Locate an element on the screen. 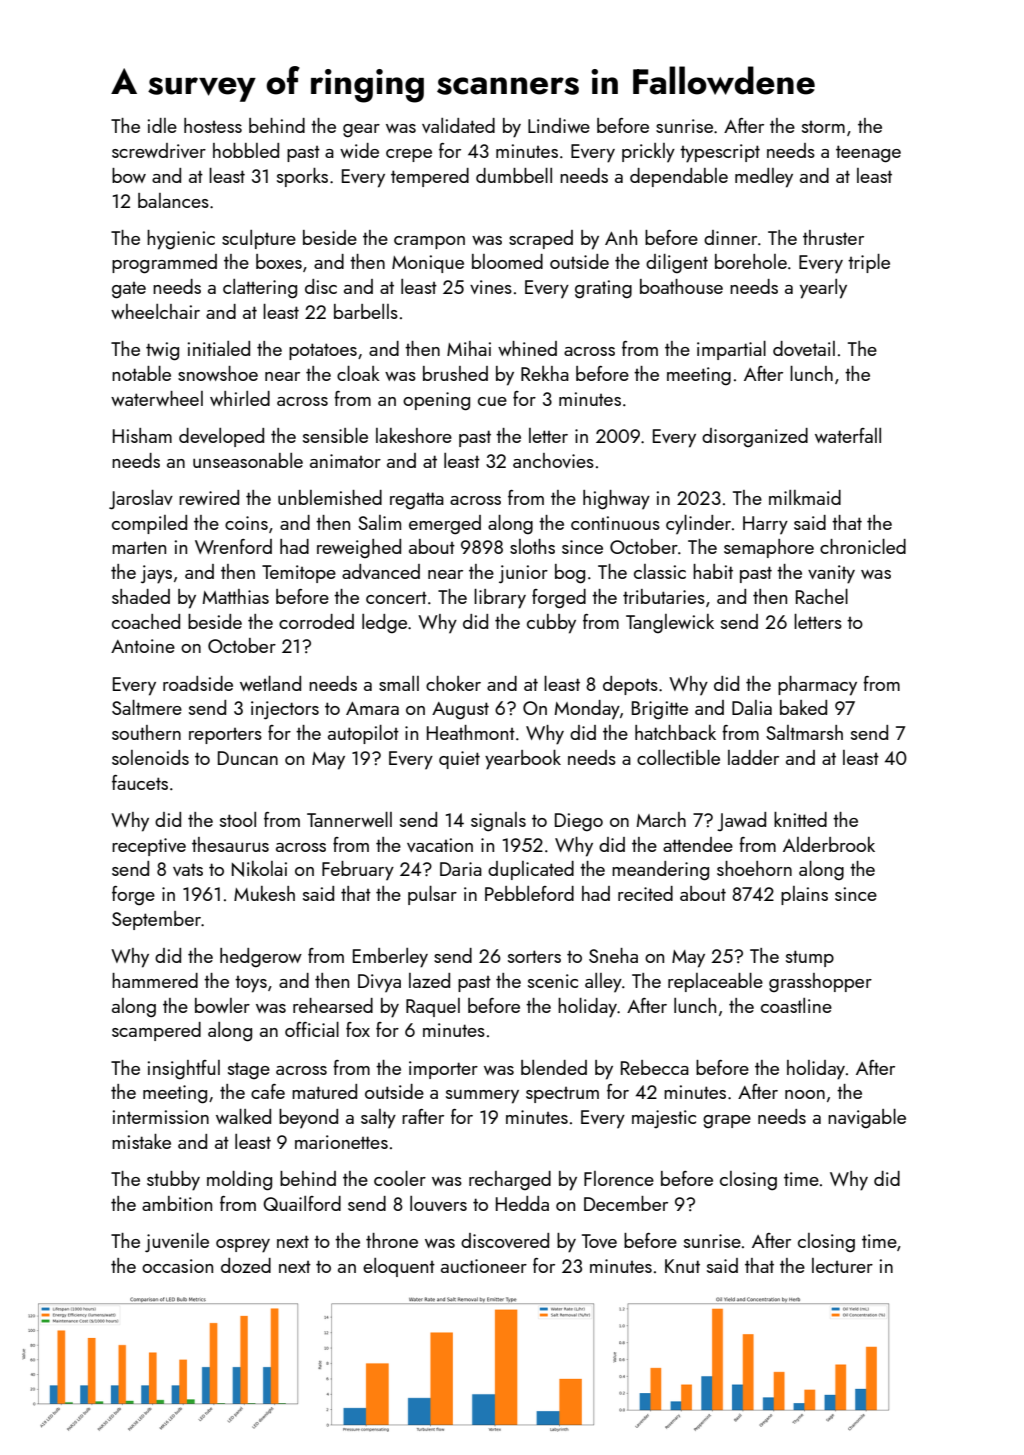 This screenshot has height=1455, width=1024. classic is located at coordinates (660, 571).
